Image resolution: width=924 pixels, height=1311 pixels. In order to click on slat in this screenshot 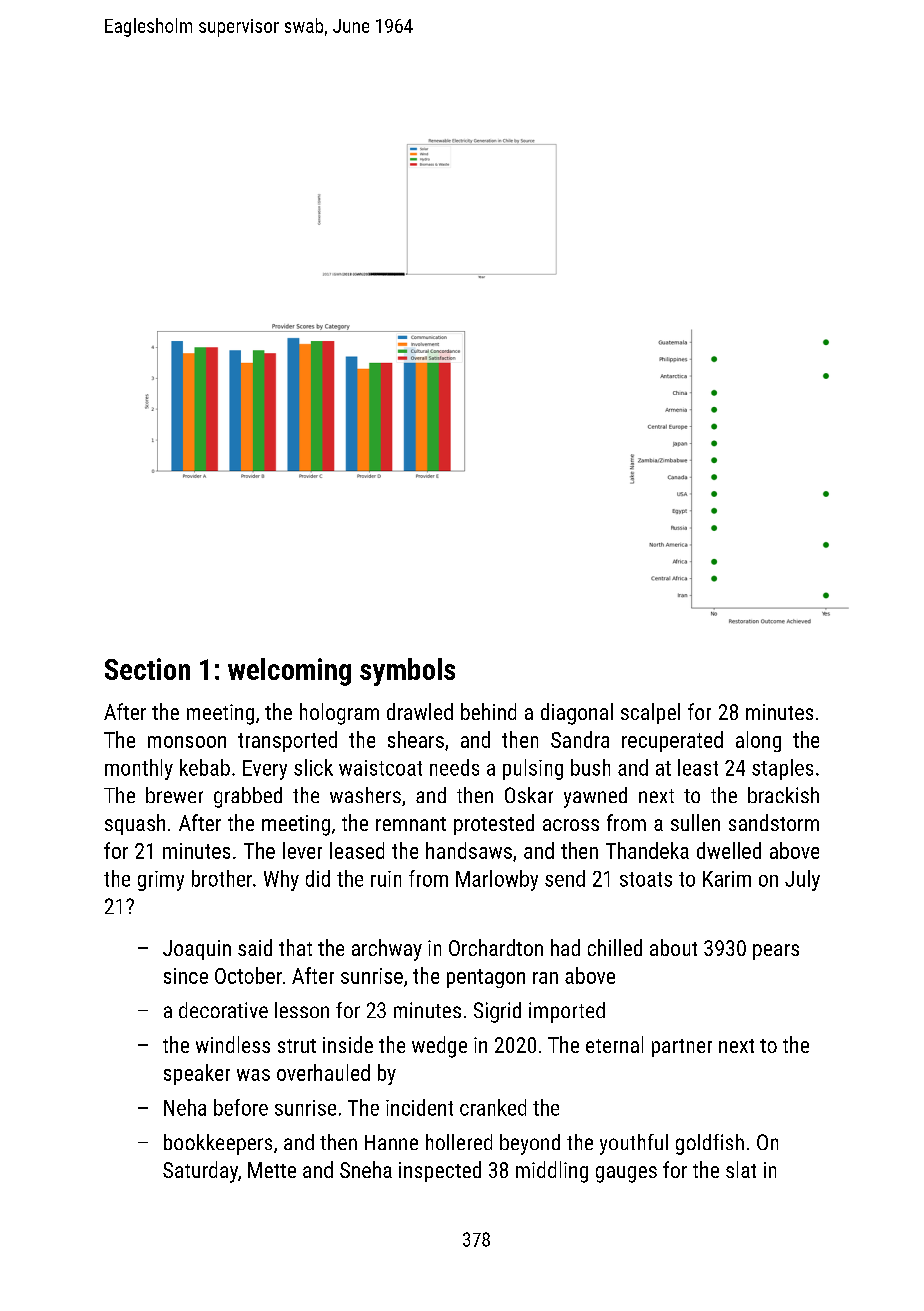, I will do `click(741, 1169)`.
